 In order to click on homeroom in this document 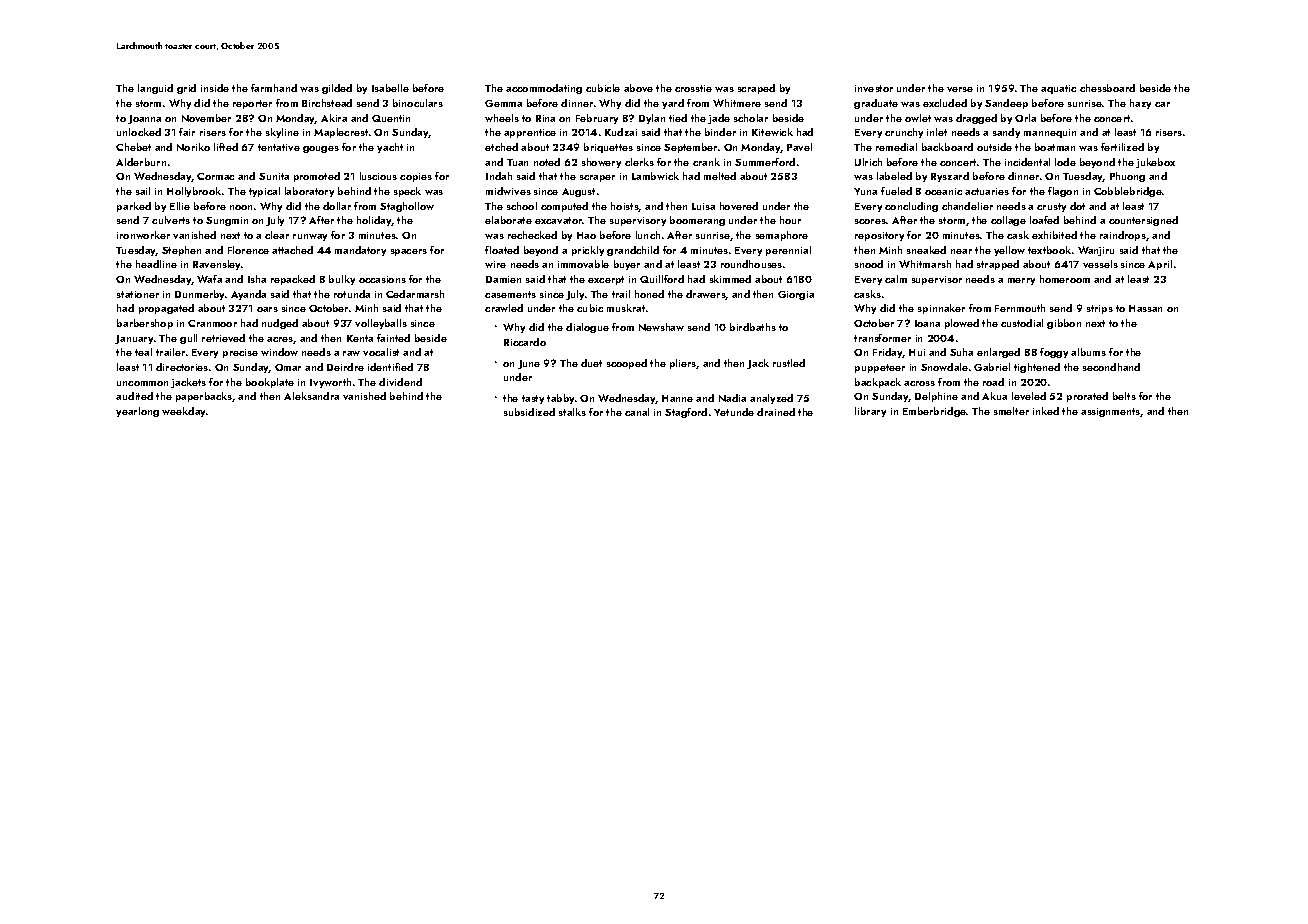, I will do `click(1065, 279)`.
